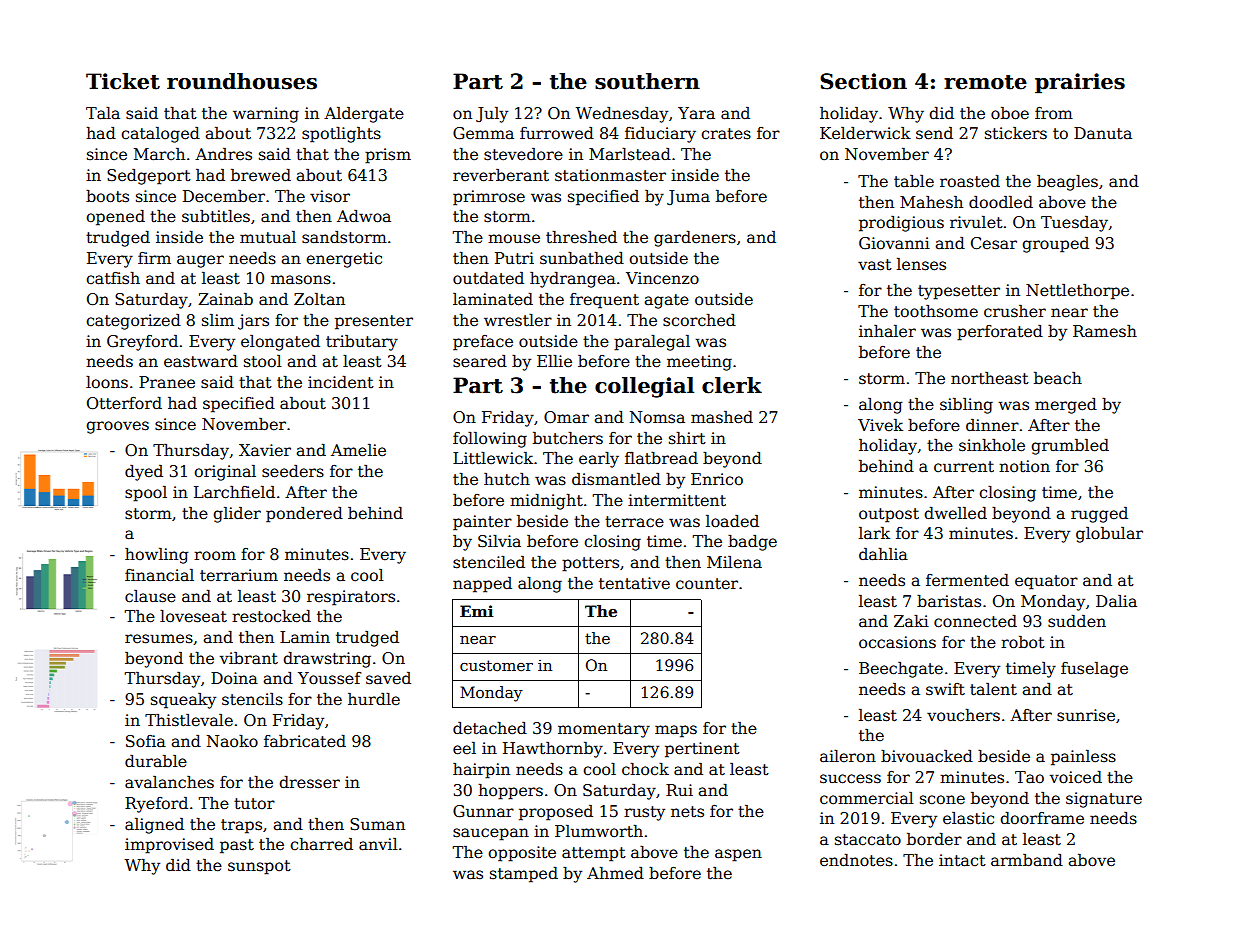  Describe the element at coordinates (738, 855) in the page. I see `aspen` at that location.
